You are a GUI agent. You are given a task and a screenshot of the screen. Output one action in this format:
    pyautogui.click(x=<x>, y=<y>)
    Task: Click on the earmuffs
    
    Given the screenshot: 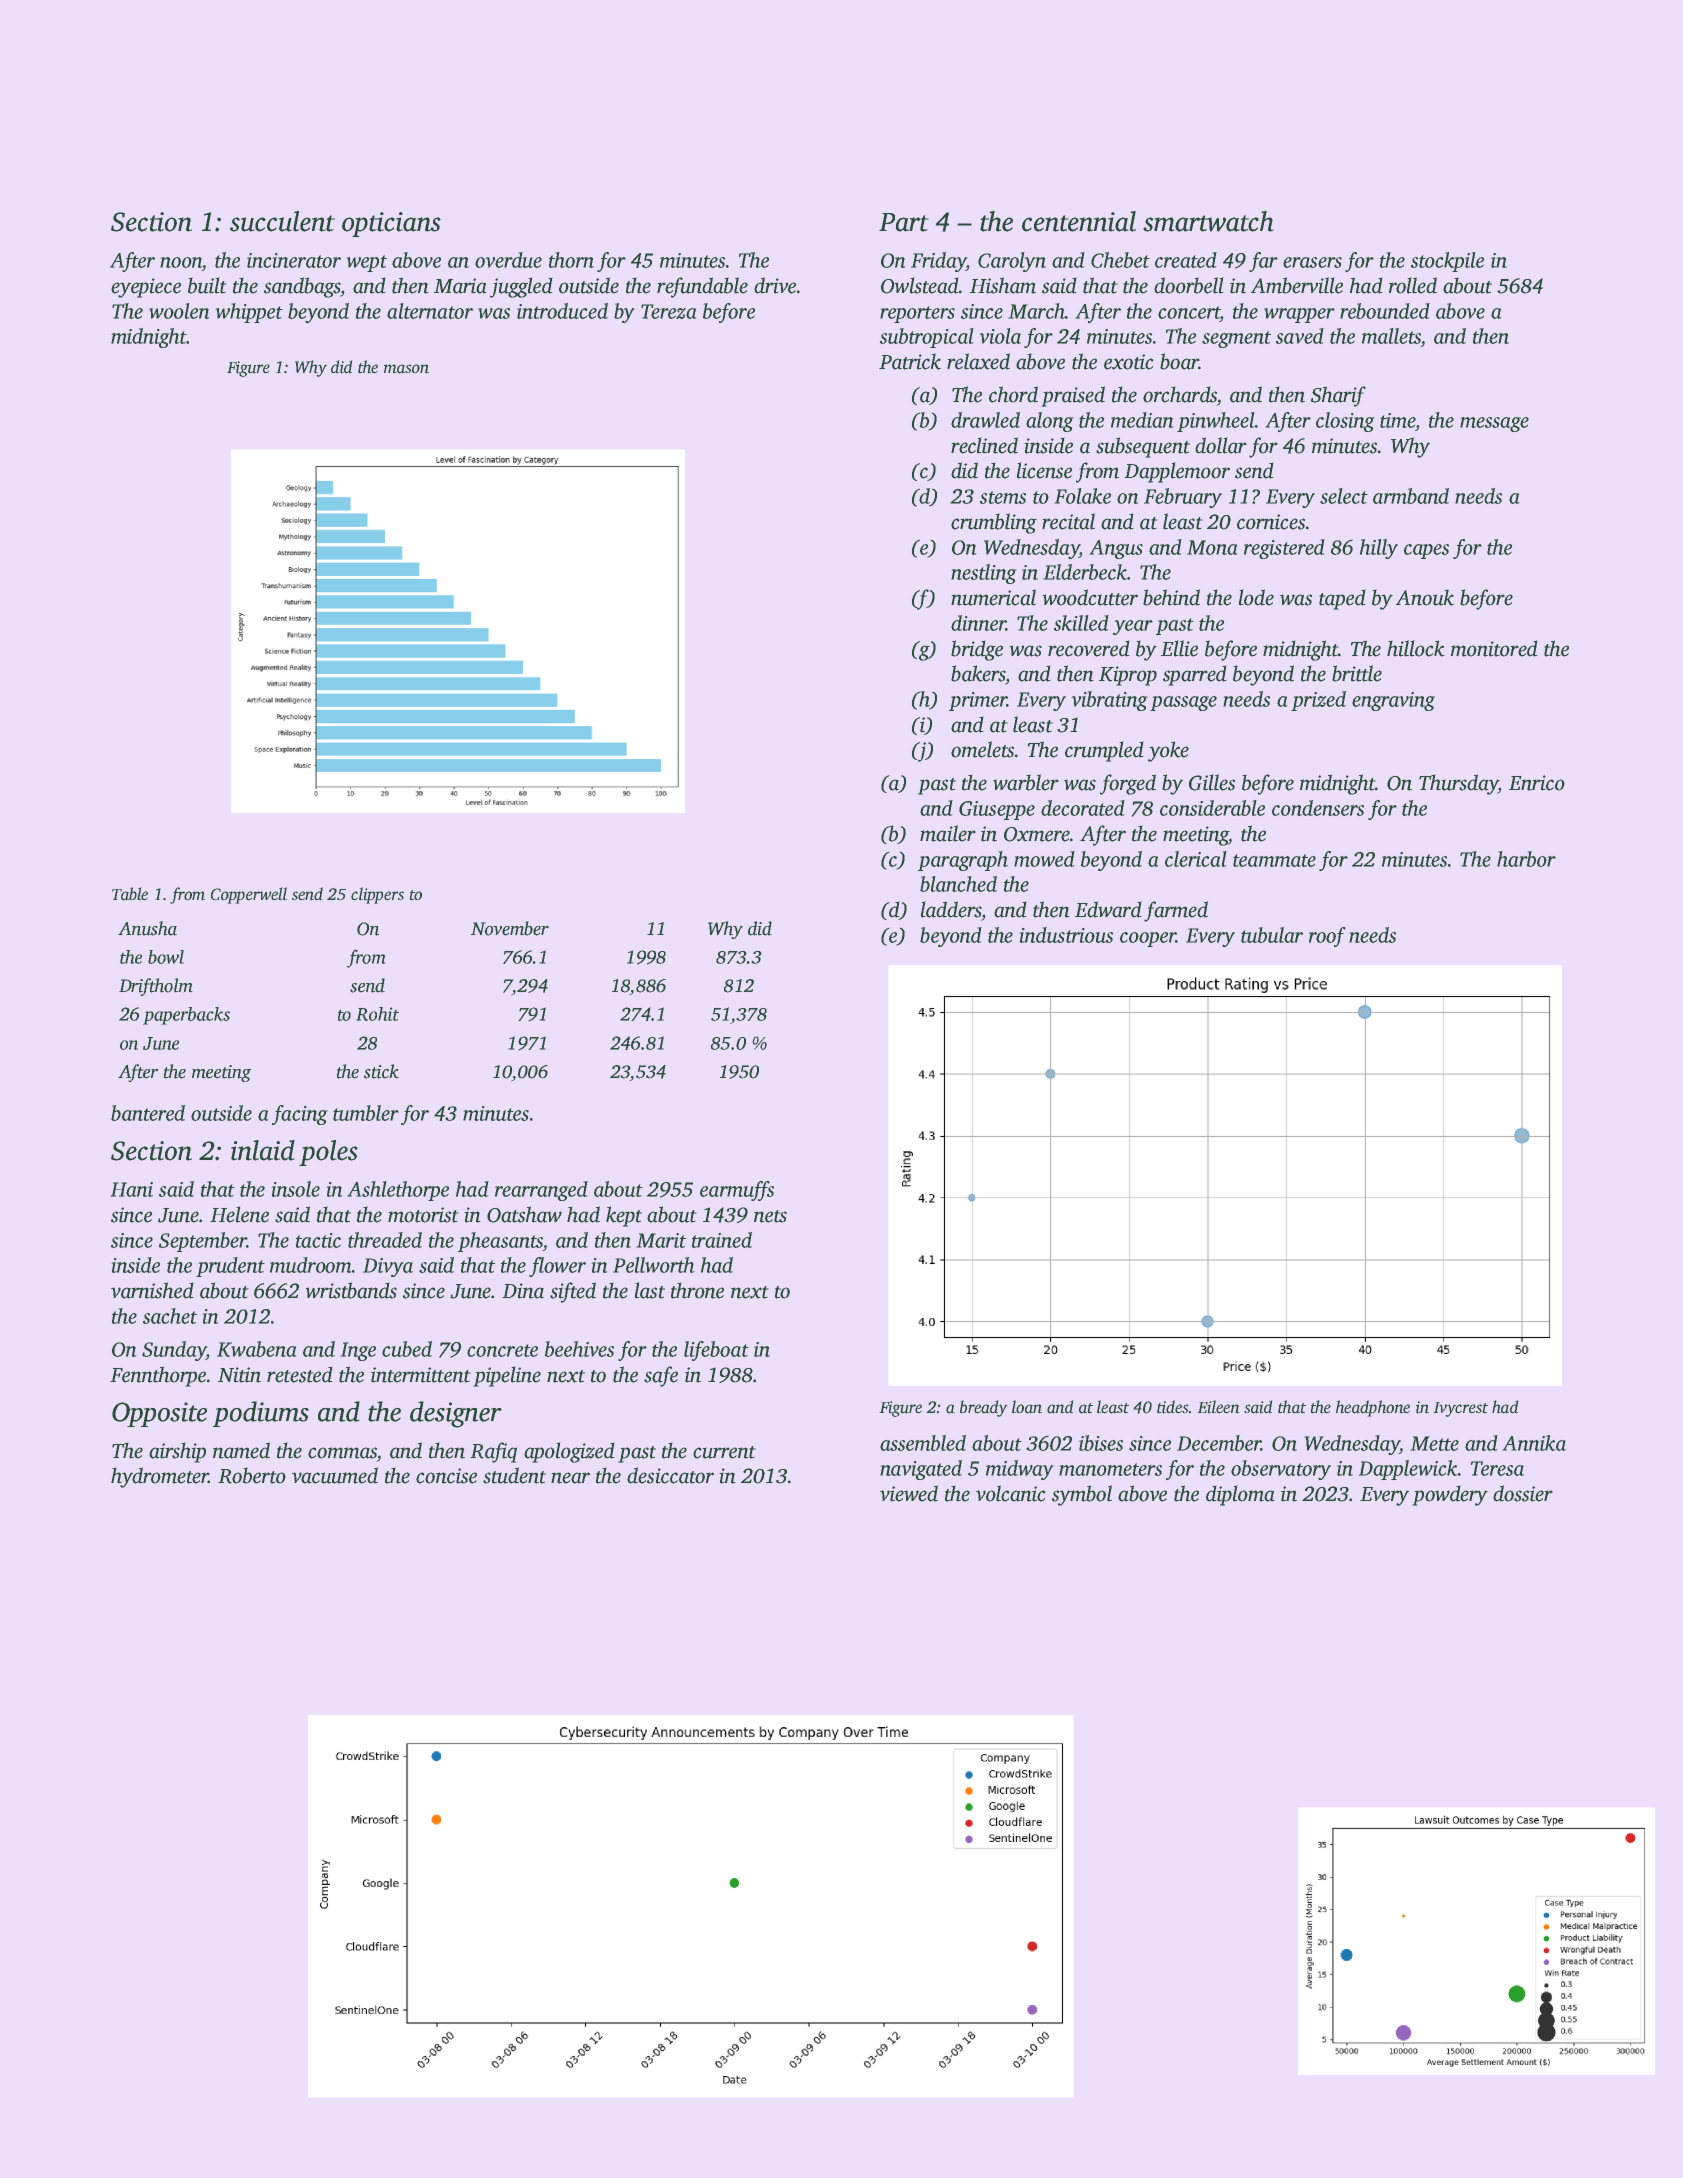 What is the action you would take?
    pyautogui.click(x=737, y=1191)
